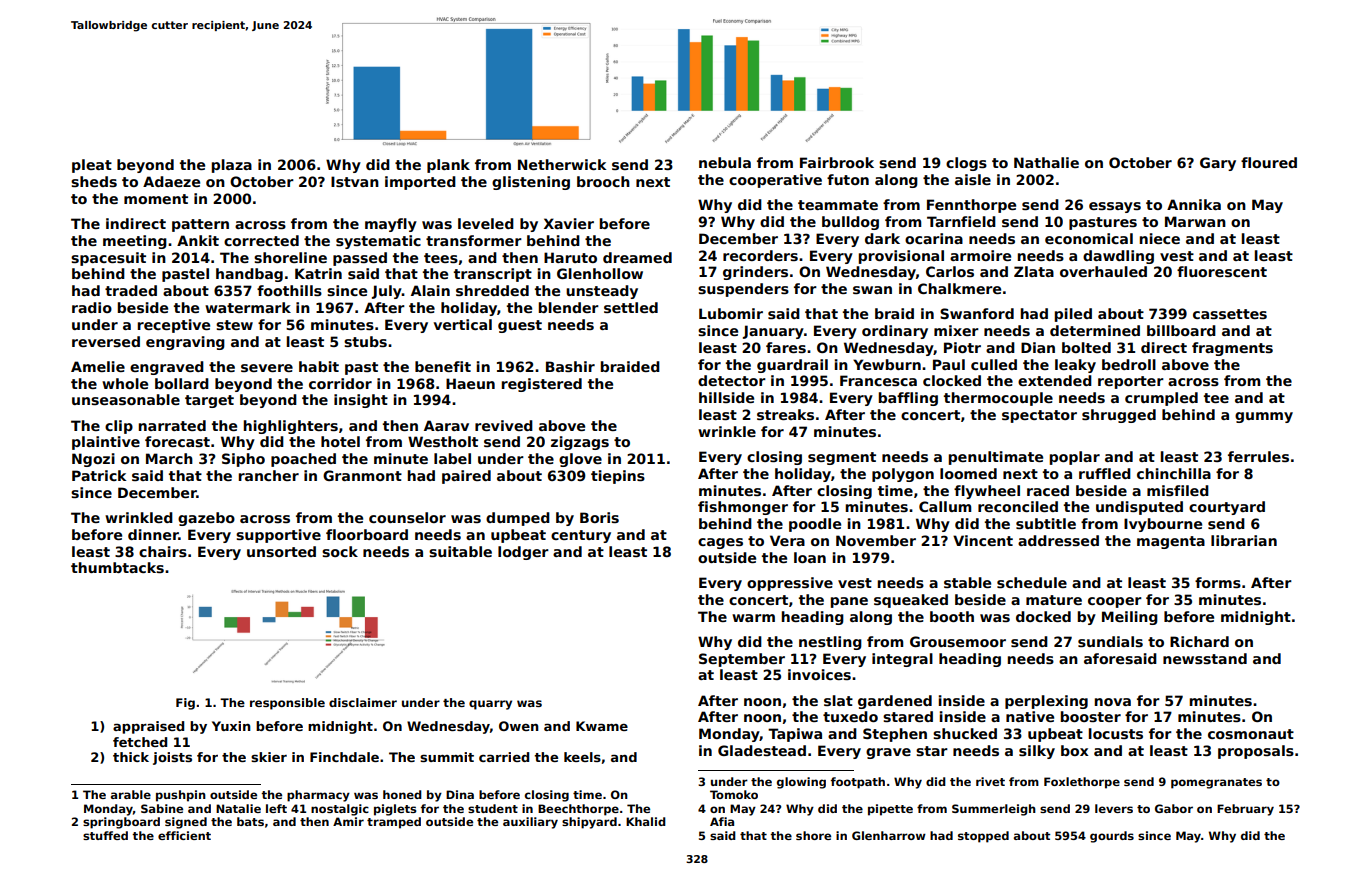 Image resolution: width=1372 pixels, height=887 pixels. Describe the element at coordinates (1230, 314) in the page. I see `cassettes` at that location.
